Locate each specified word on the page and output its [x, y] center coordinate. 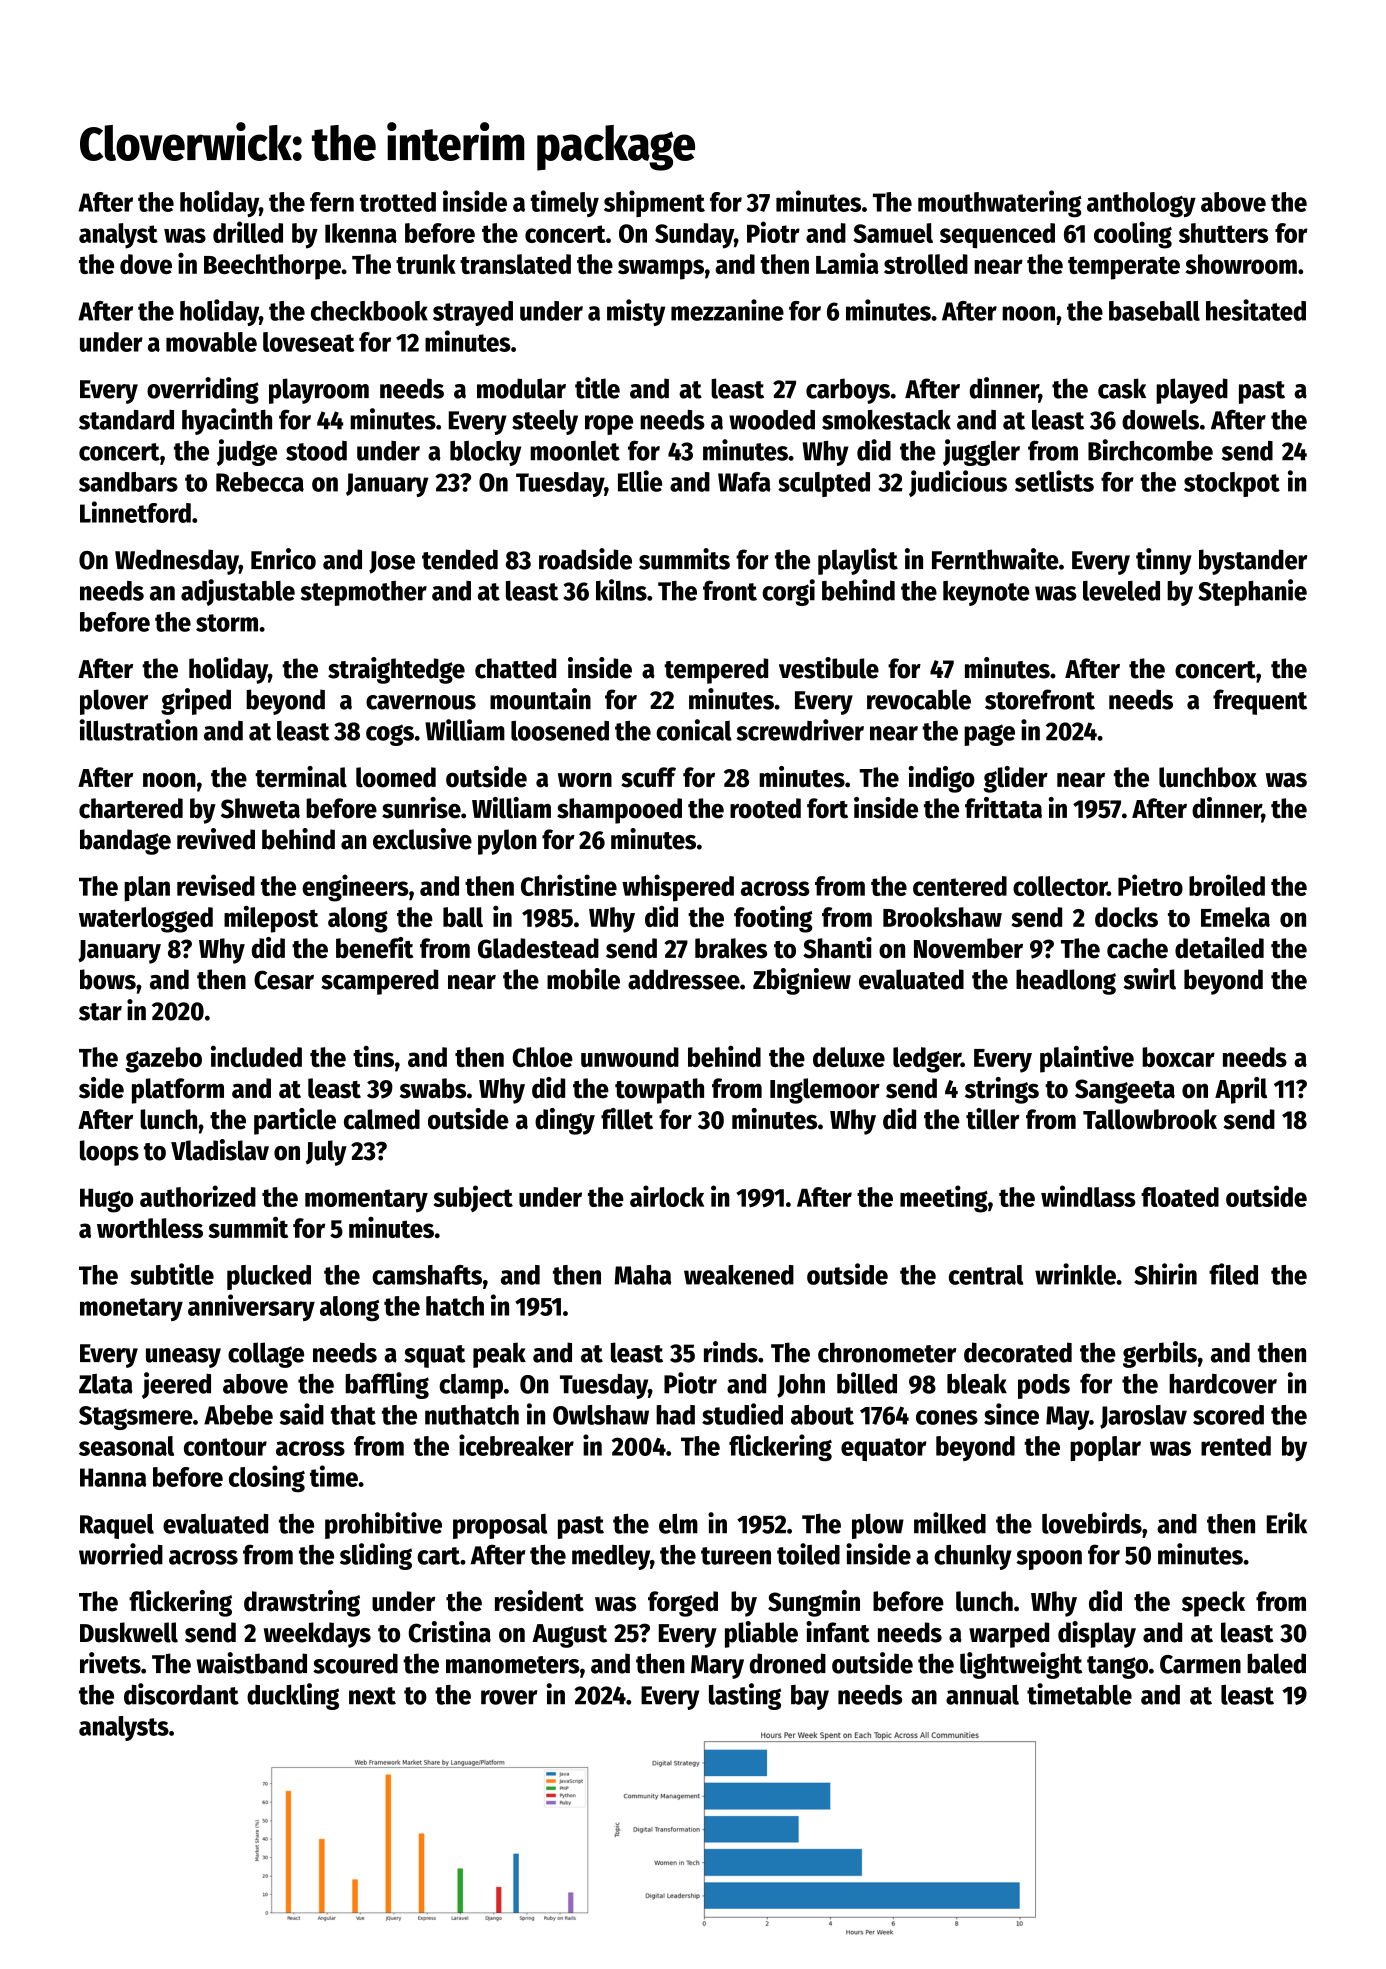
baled [1276, 1663]
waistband [251, 1663]
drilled [248, 232]
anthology [1141, 204]
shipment [654, 203]
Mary [717, 1667]
